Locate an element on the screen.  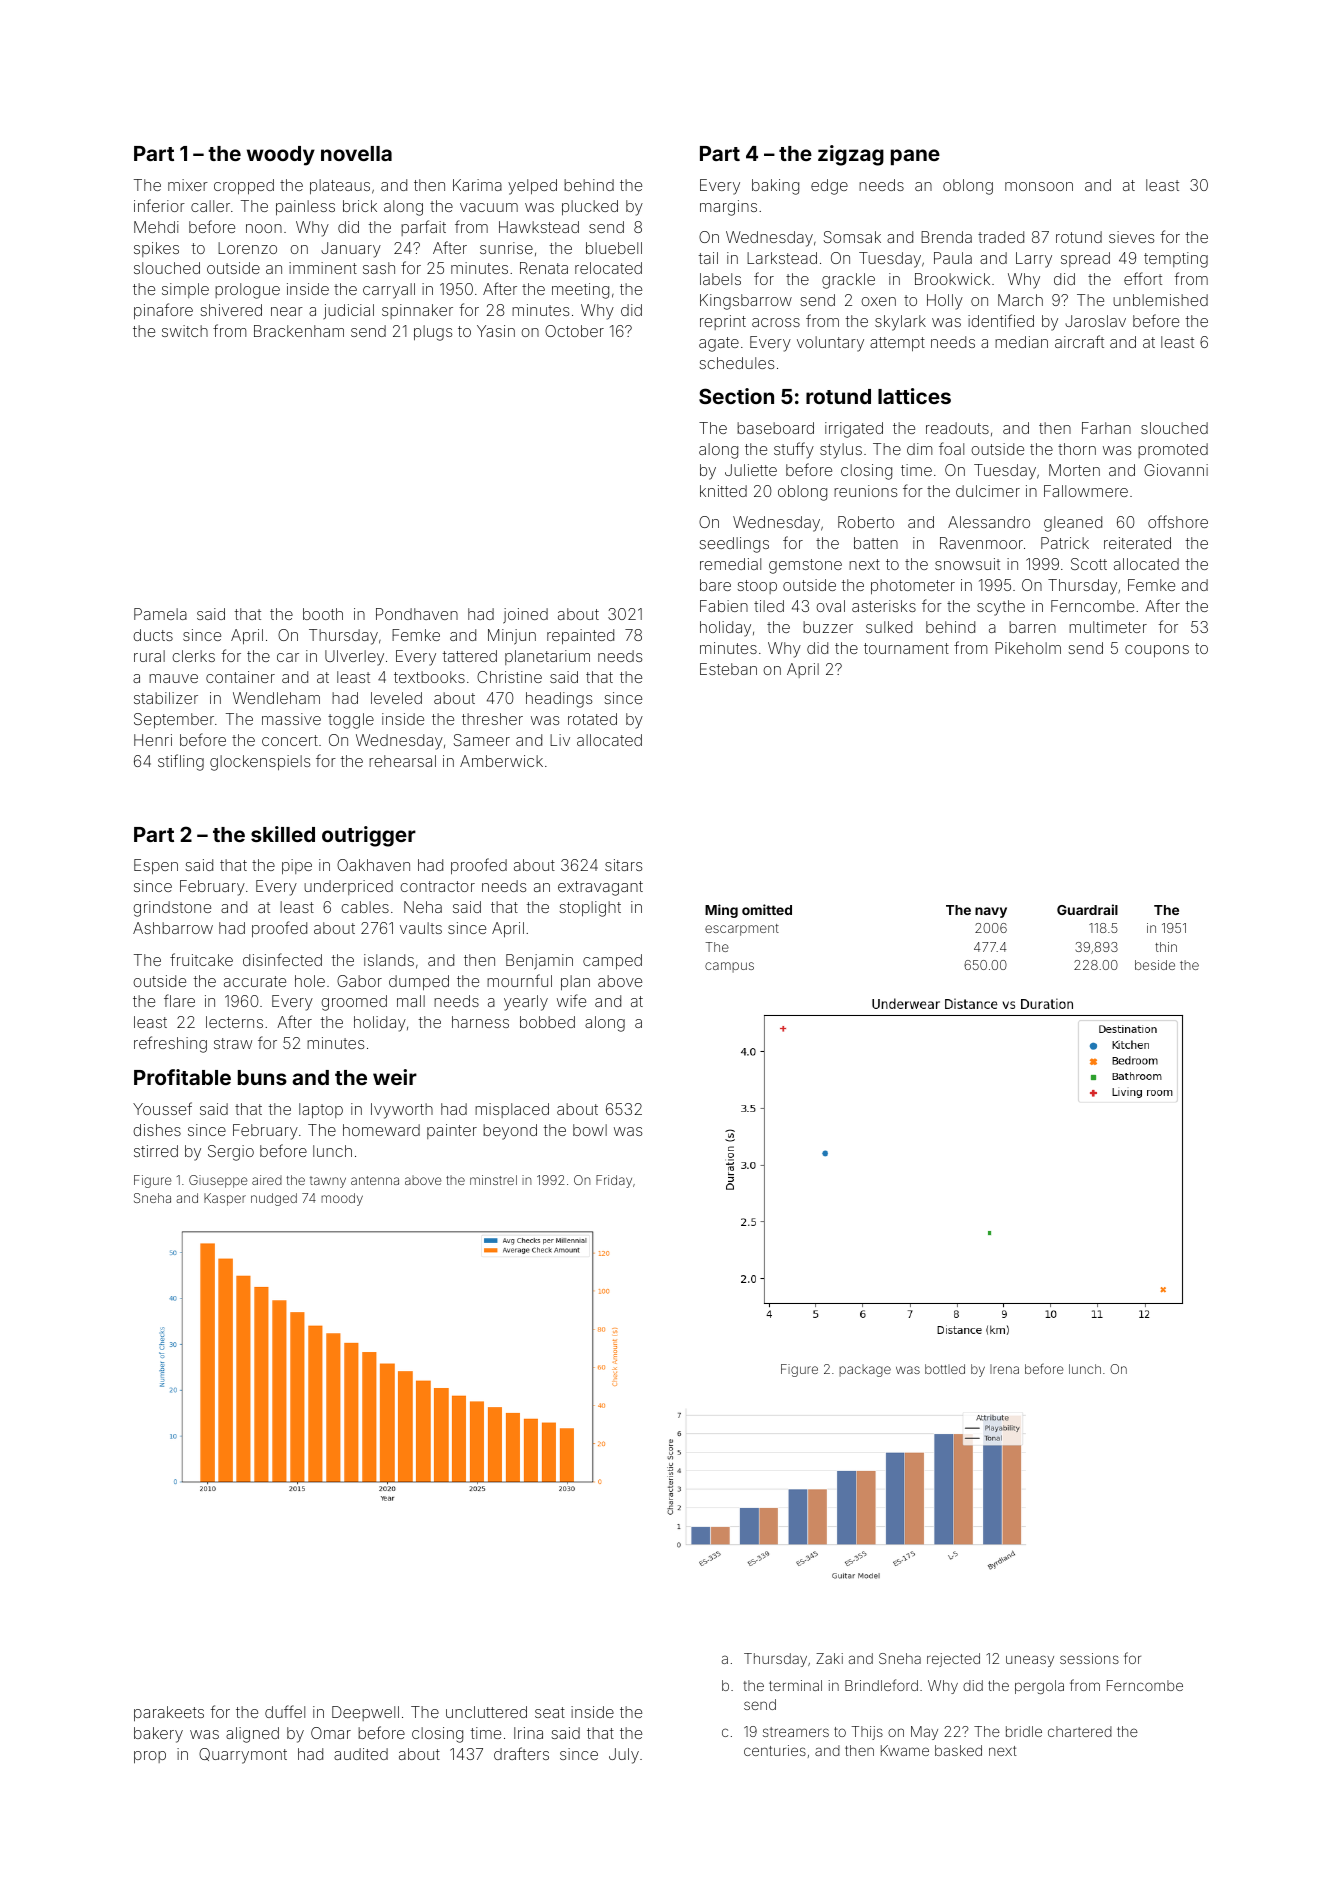
aligned is located at coordinates (252, 1735).
